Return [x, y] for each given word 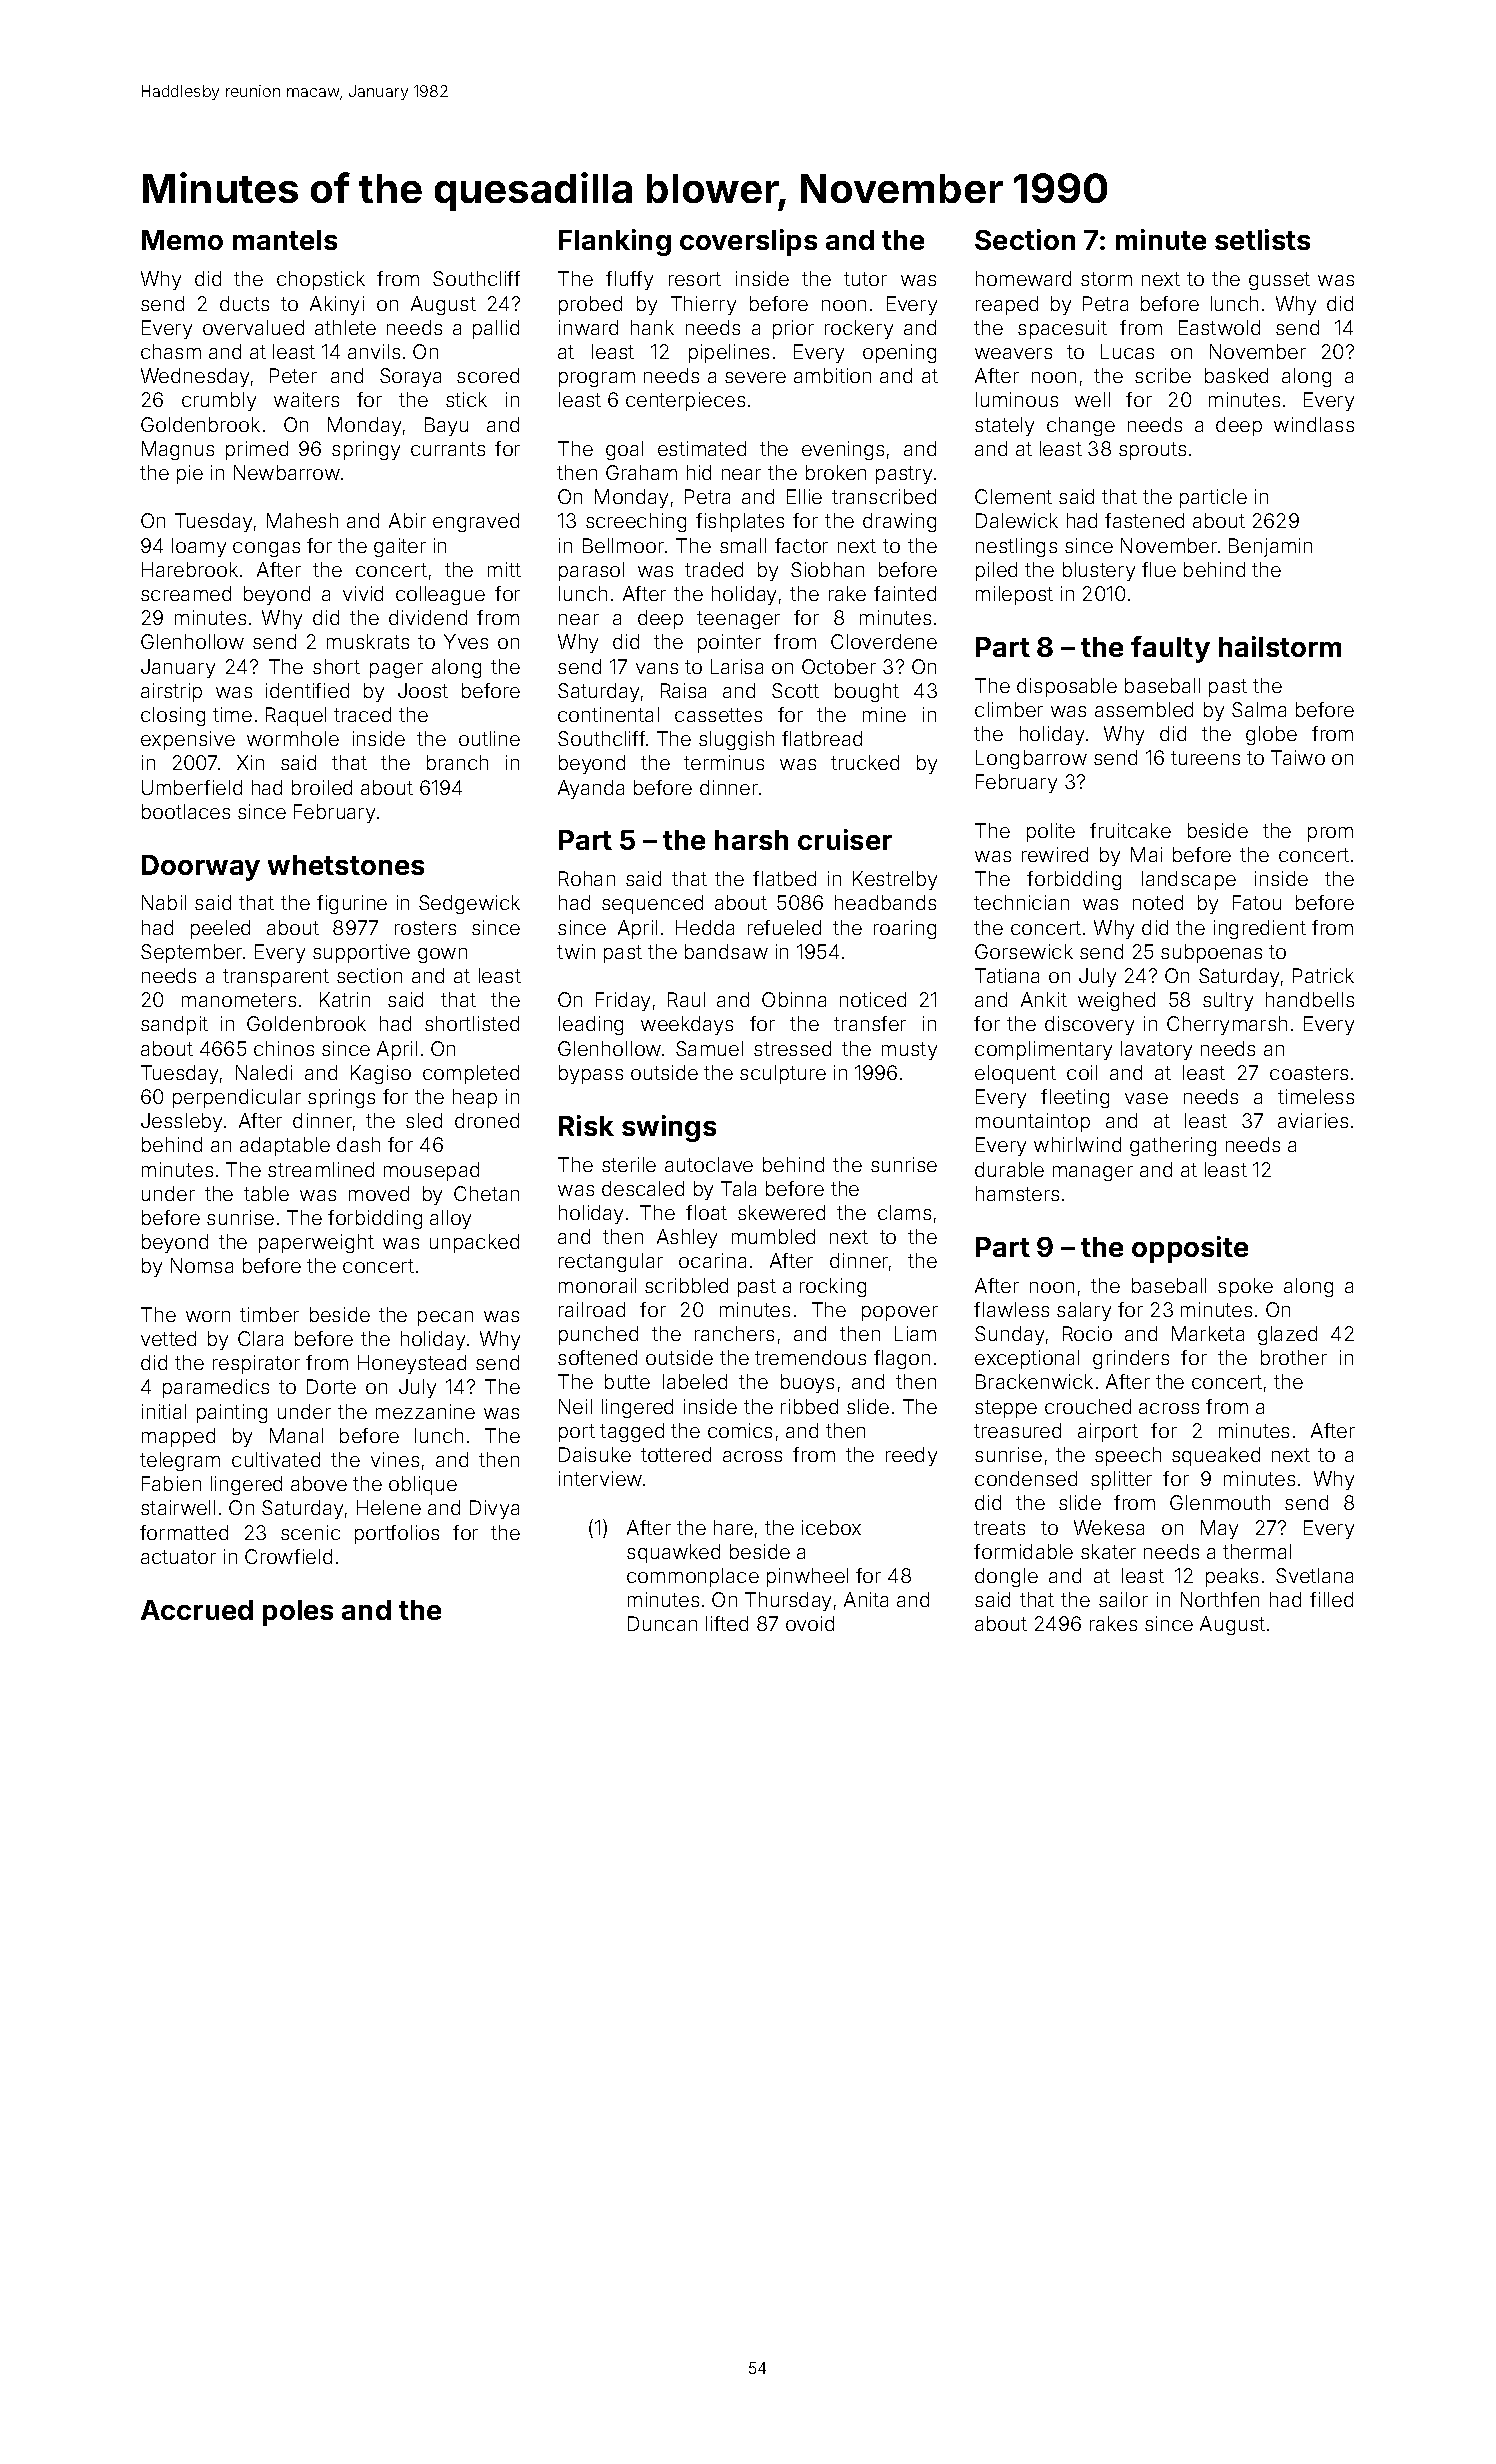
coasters [1309, 1073]
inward [588, 327]
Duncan [662, 1623]
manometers [239, 1000]
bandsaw [726, 951]
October [839, 666]
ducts [244, 303]
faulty [1170, 649]
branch [457, 762]
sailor [1123, 1599]
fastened [1144, 520]
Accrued [197, 1610]
